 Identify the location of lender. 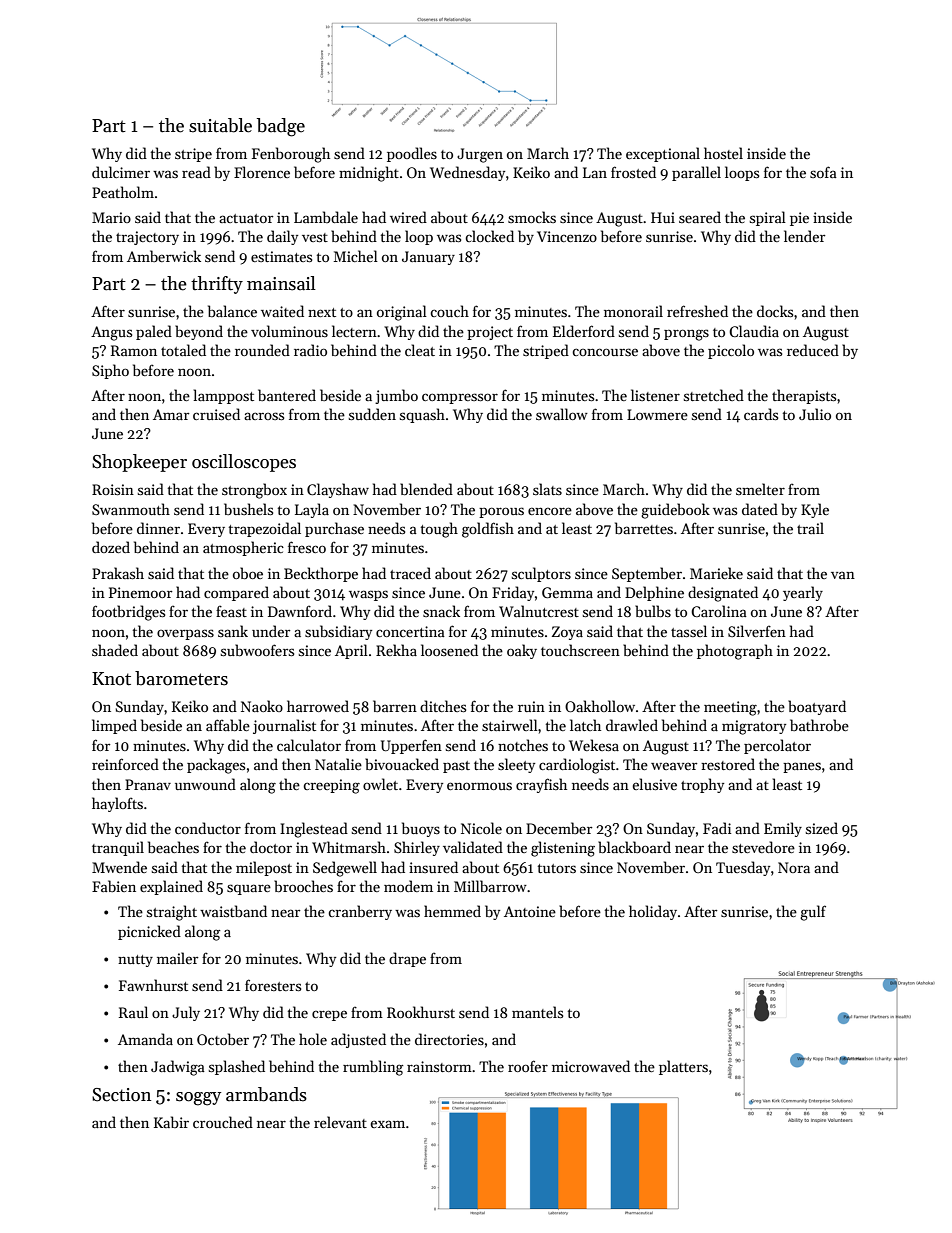
(805, 236).
